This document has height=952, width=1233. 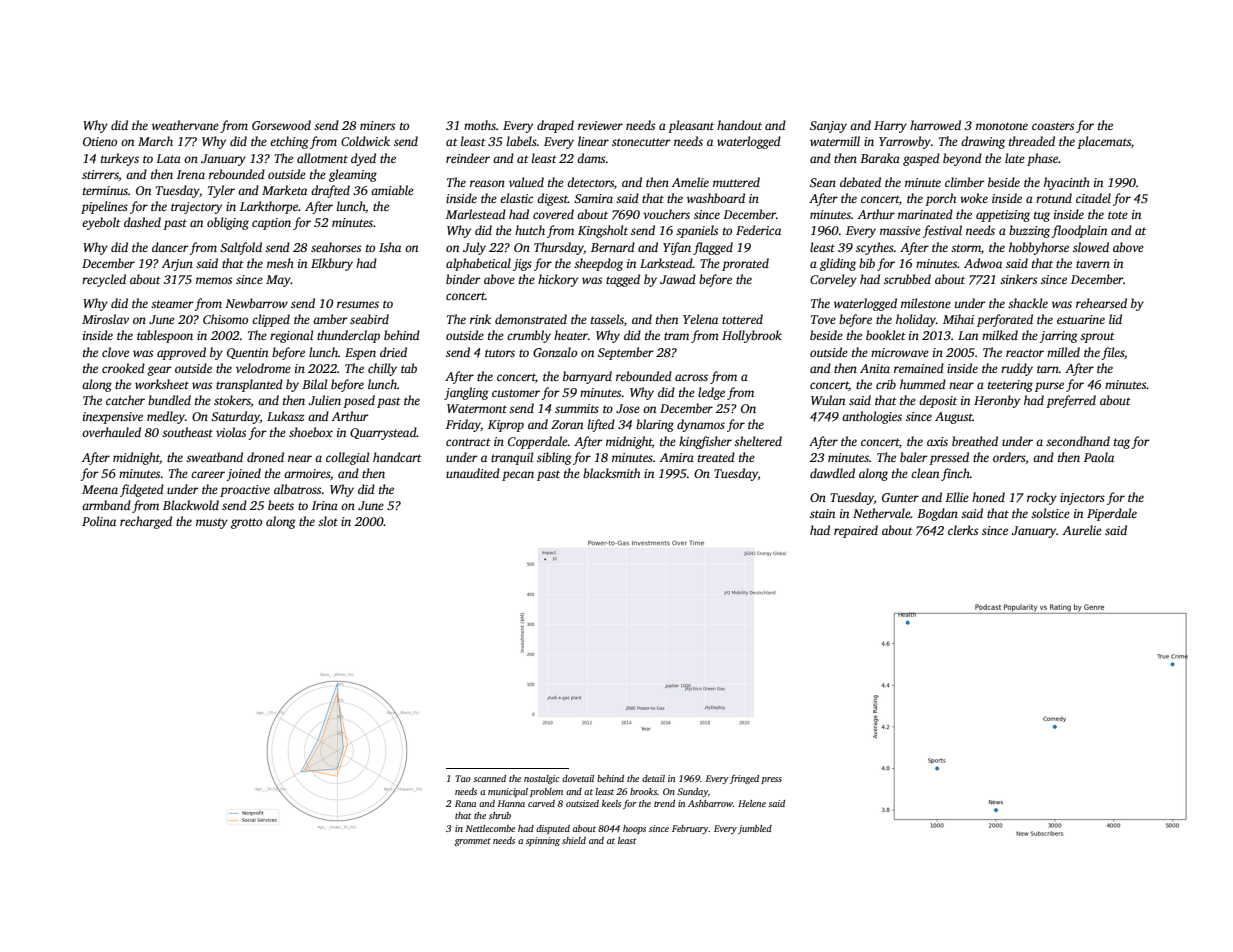 I want to click on Tao, so click(x=463, y=778).
